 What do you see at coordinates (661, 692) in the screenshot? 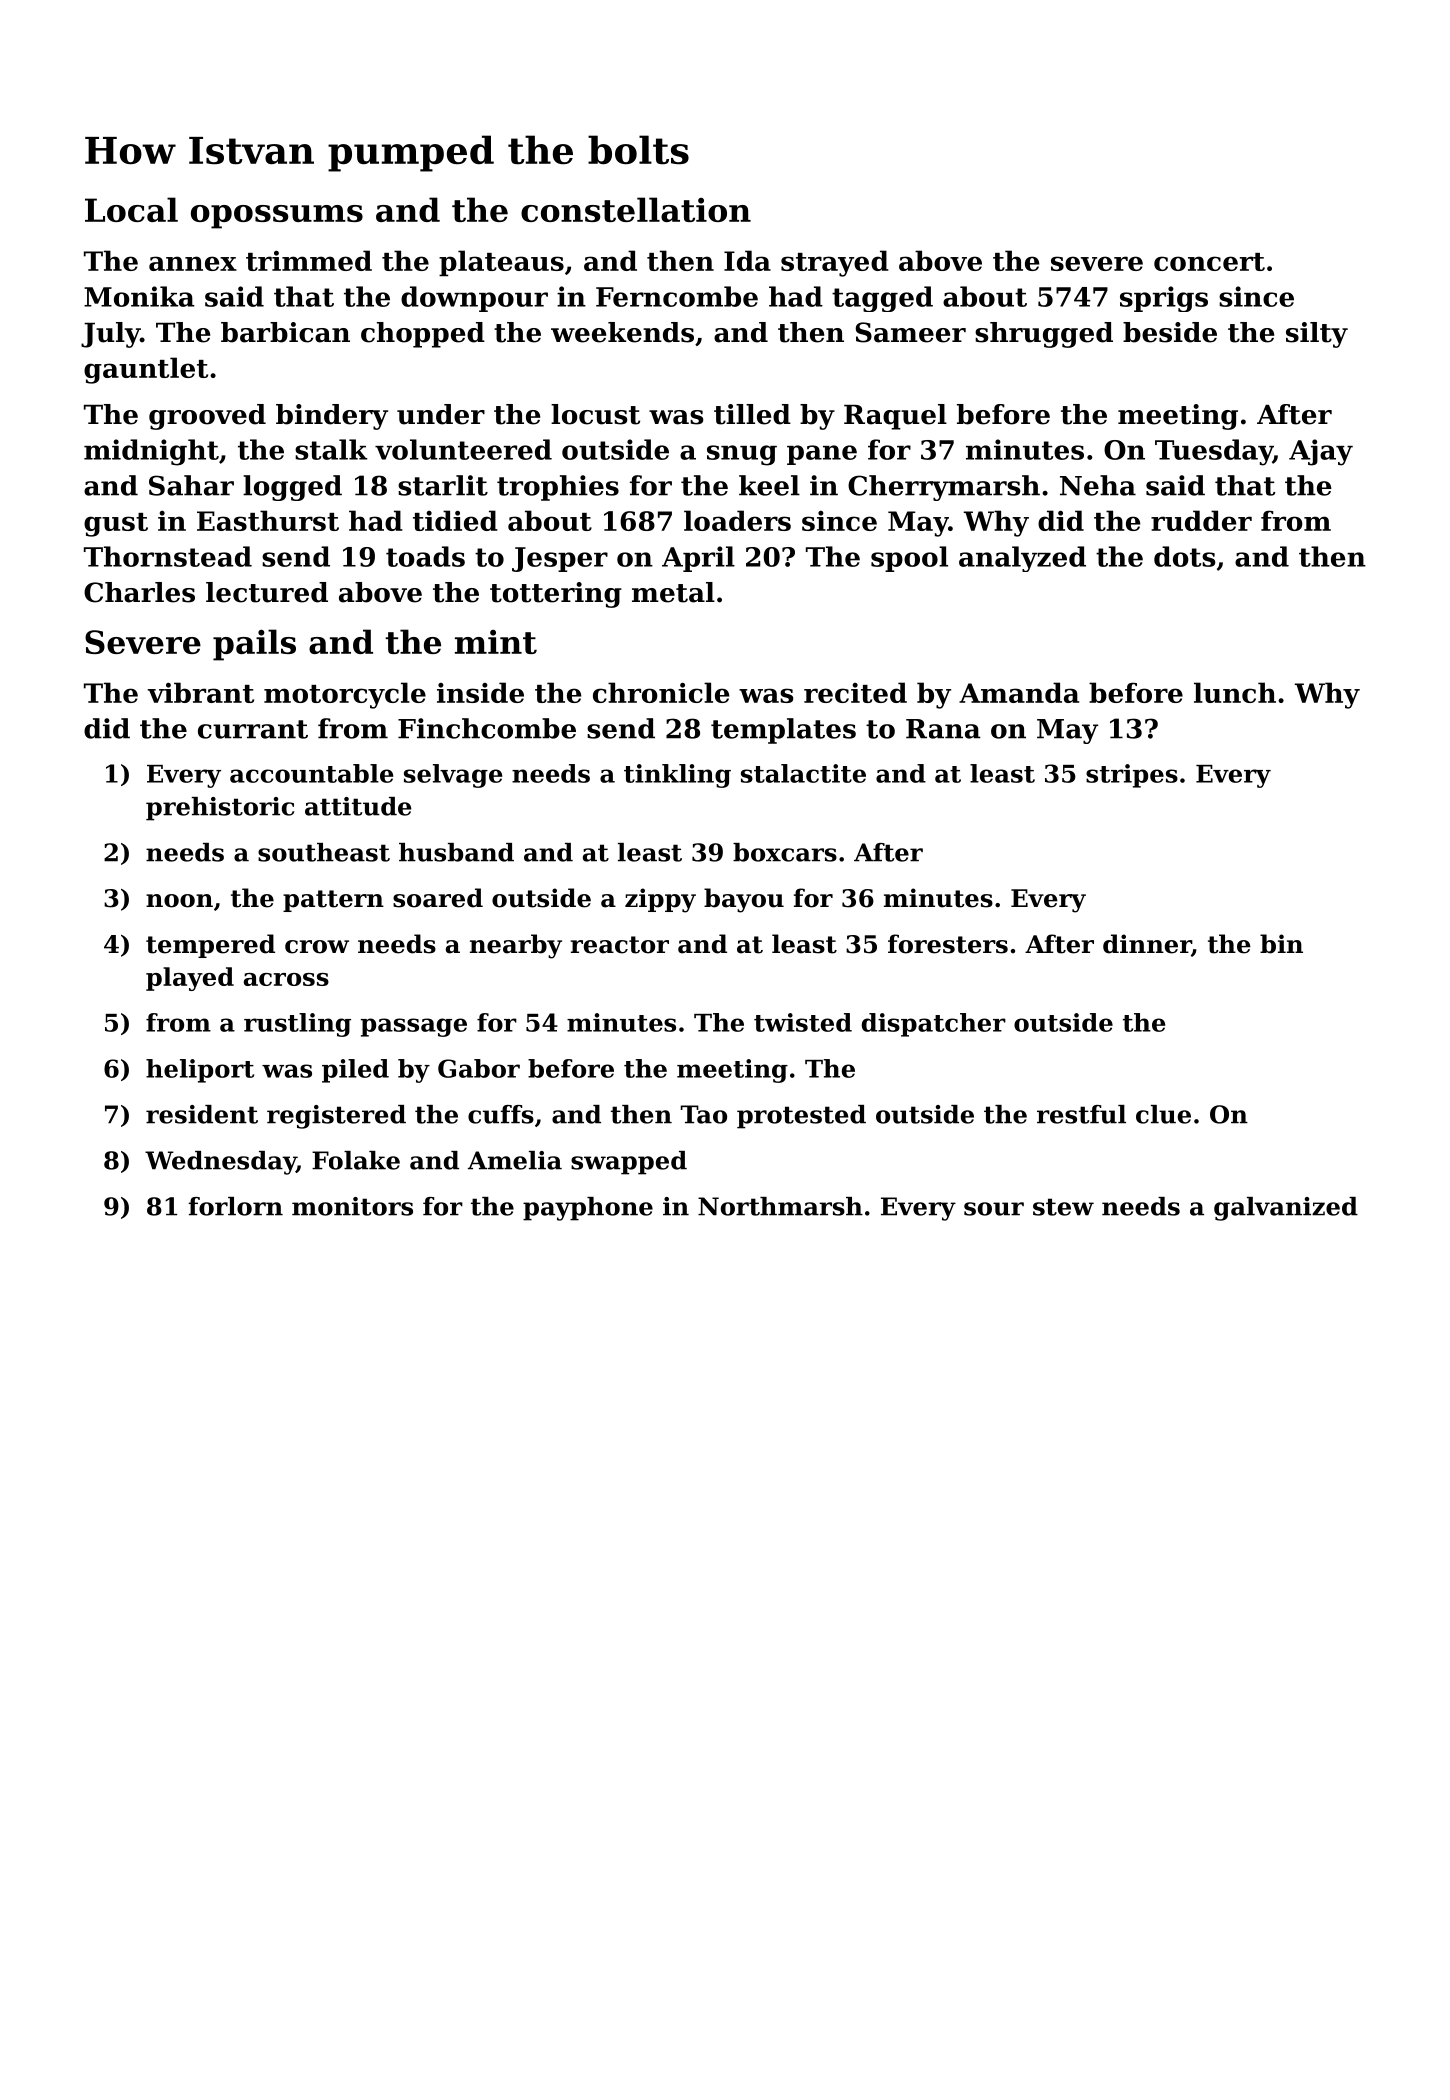
I see `chronicle` at bounding box center [661, 692].
